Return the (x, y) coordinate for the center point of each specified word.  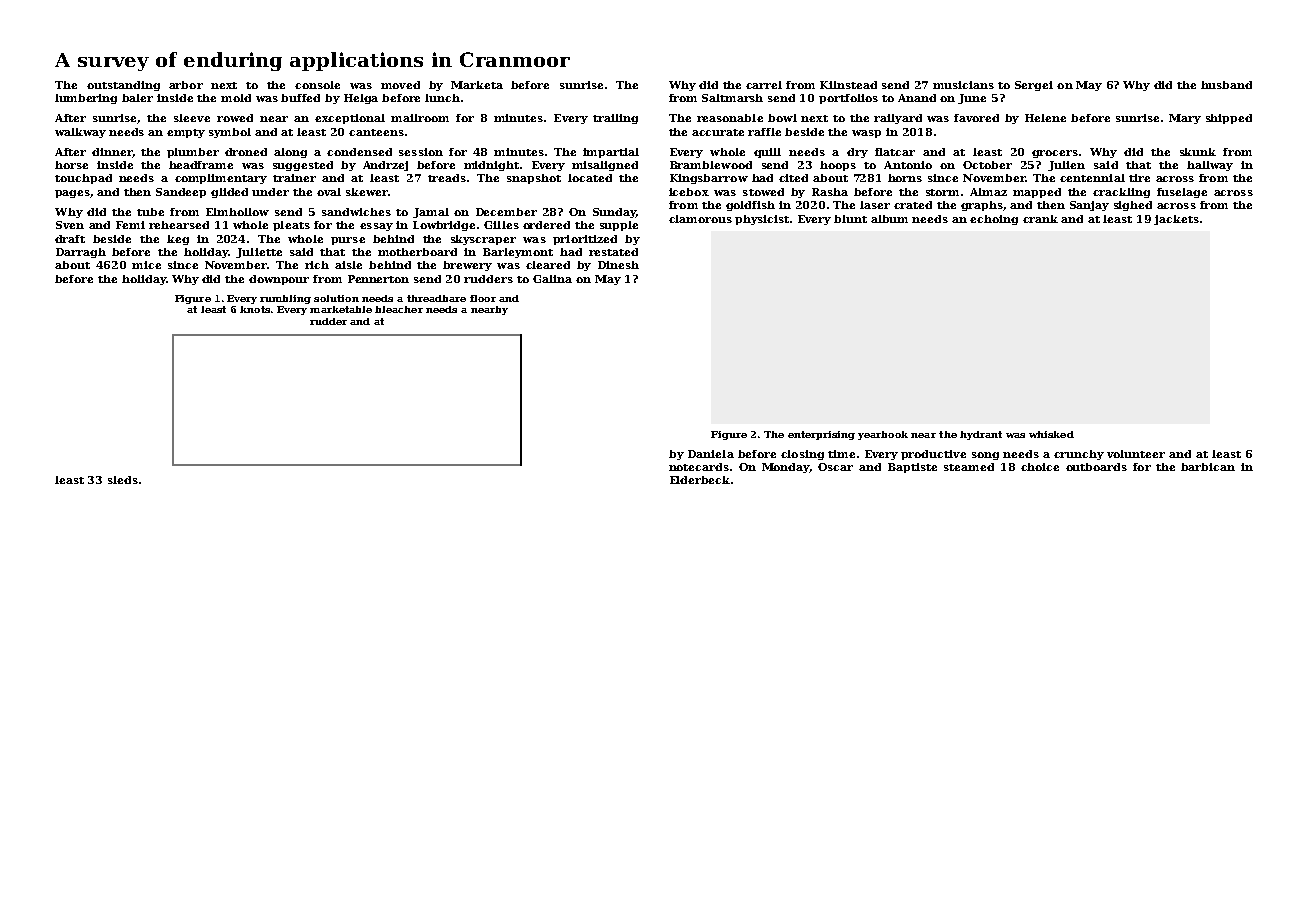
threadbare (436, 298)
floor (483, 298)
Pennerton (378, 279)
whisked (1051, 434)
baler (137, 98)
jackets (1176, 220)
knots (255, 309)
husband (1226, 85)
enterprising (821, 435)
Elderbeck (700, 480)
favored (976, 118)
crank (1040, 219)
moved (400, 85)
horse (71, 165)
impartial (611, 153)
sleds (123, 480)
